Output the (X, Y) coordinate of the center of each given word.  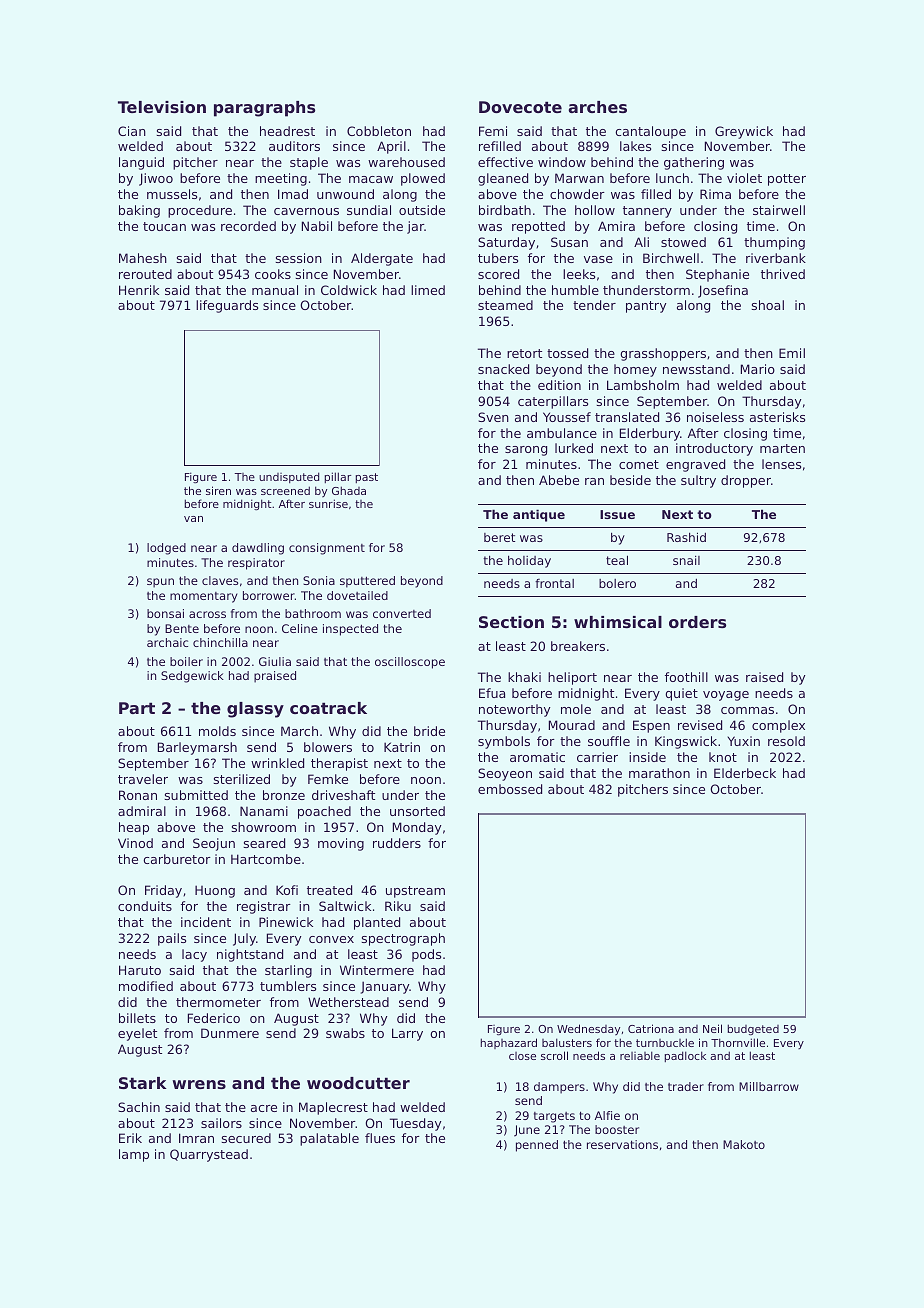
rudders (397, 843)
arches (597, 107)
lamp (134, 1155)
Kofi (287, 890)
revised (700, 725)
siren (218, 490)
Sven (493, 417)
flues (380, 1138)
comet (639, 464)
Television (162, 107)
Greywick (744, 132)
